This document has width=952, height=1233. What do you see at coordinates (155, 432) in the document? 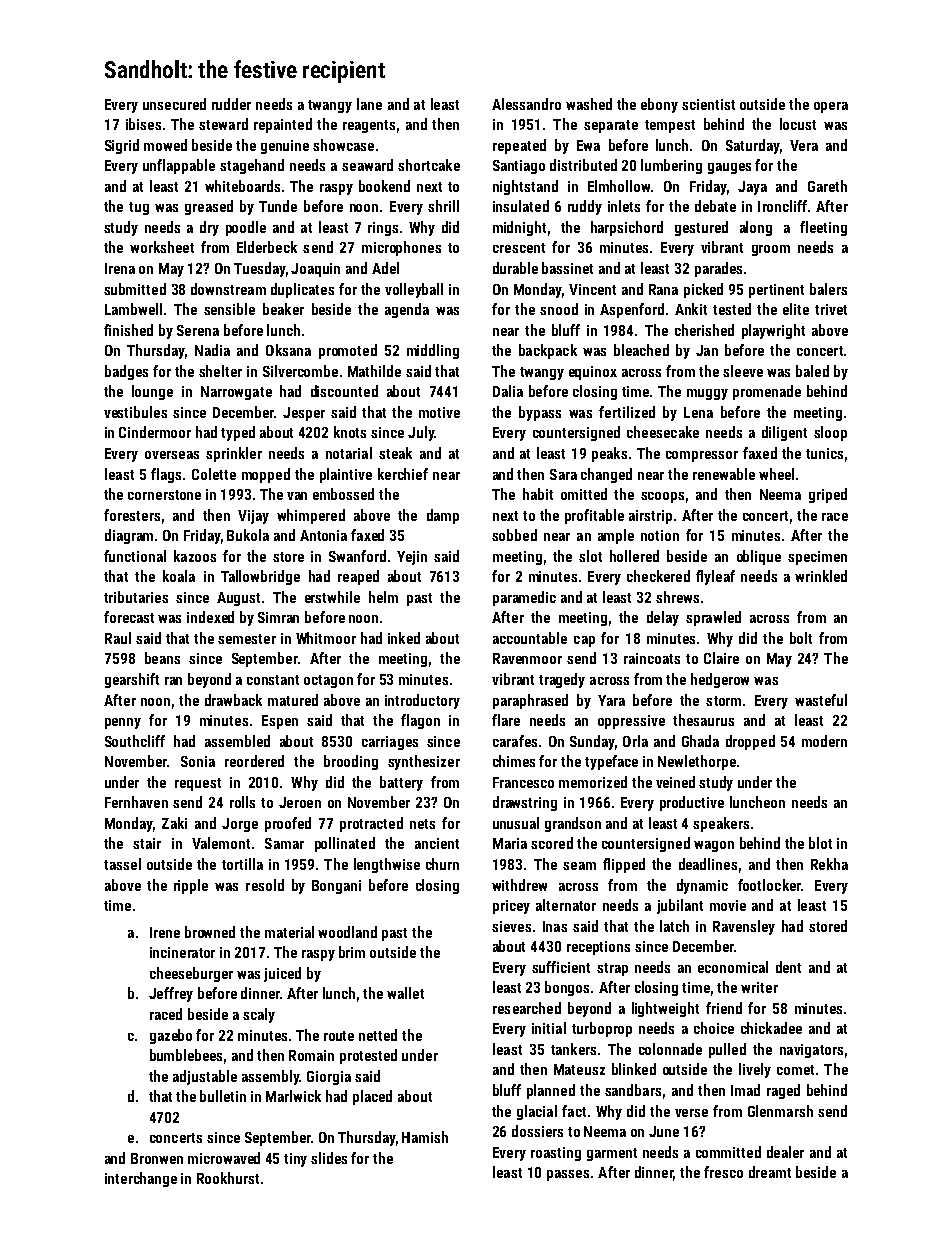
I see `Cindermoor` at bounding box center [155, 432].
